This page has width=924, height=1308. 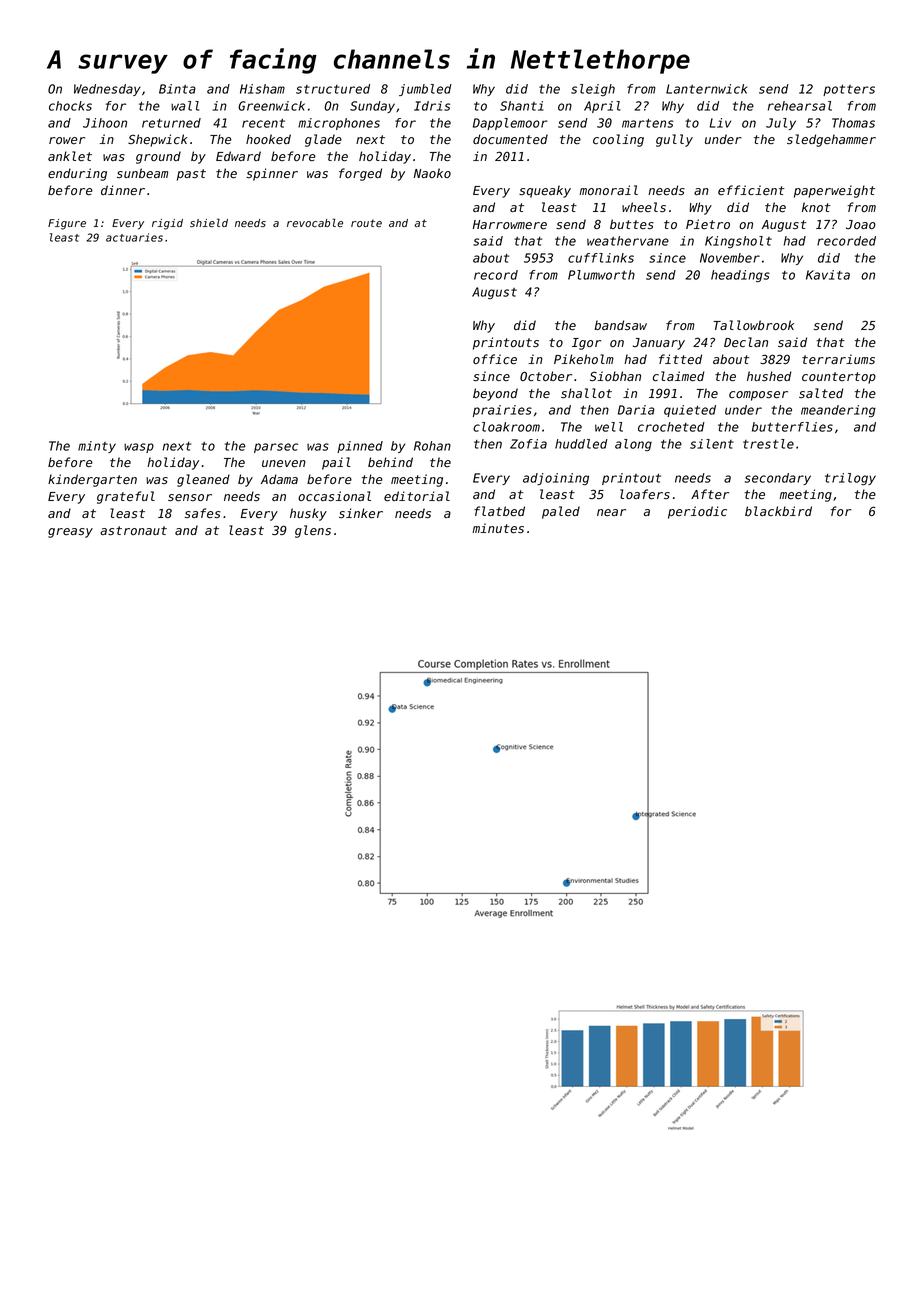 What do you see at coordinates (528, 444) in the page?
I see `Zofia` at bounding box center [528, 444].
